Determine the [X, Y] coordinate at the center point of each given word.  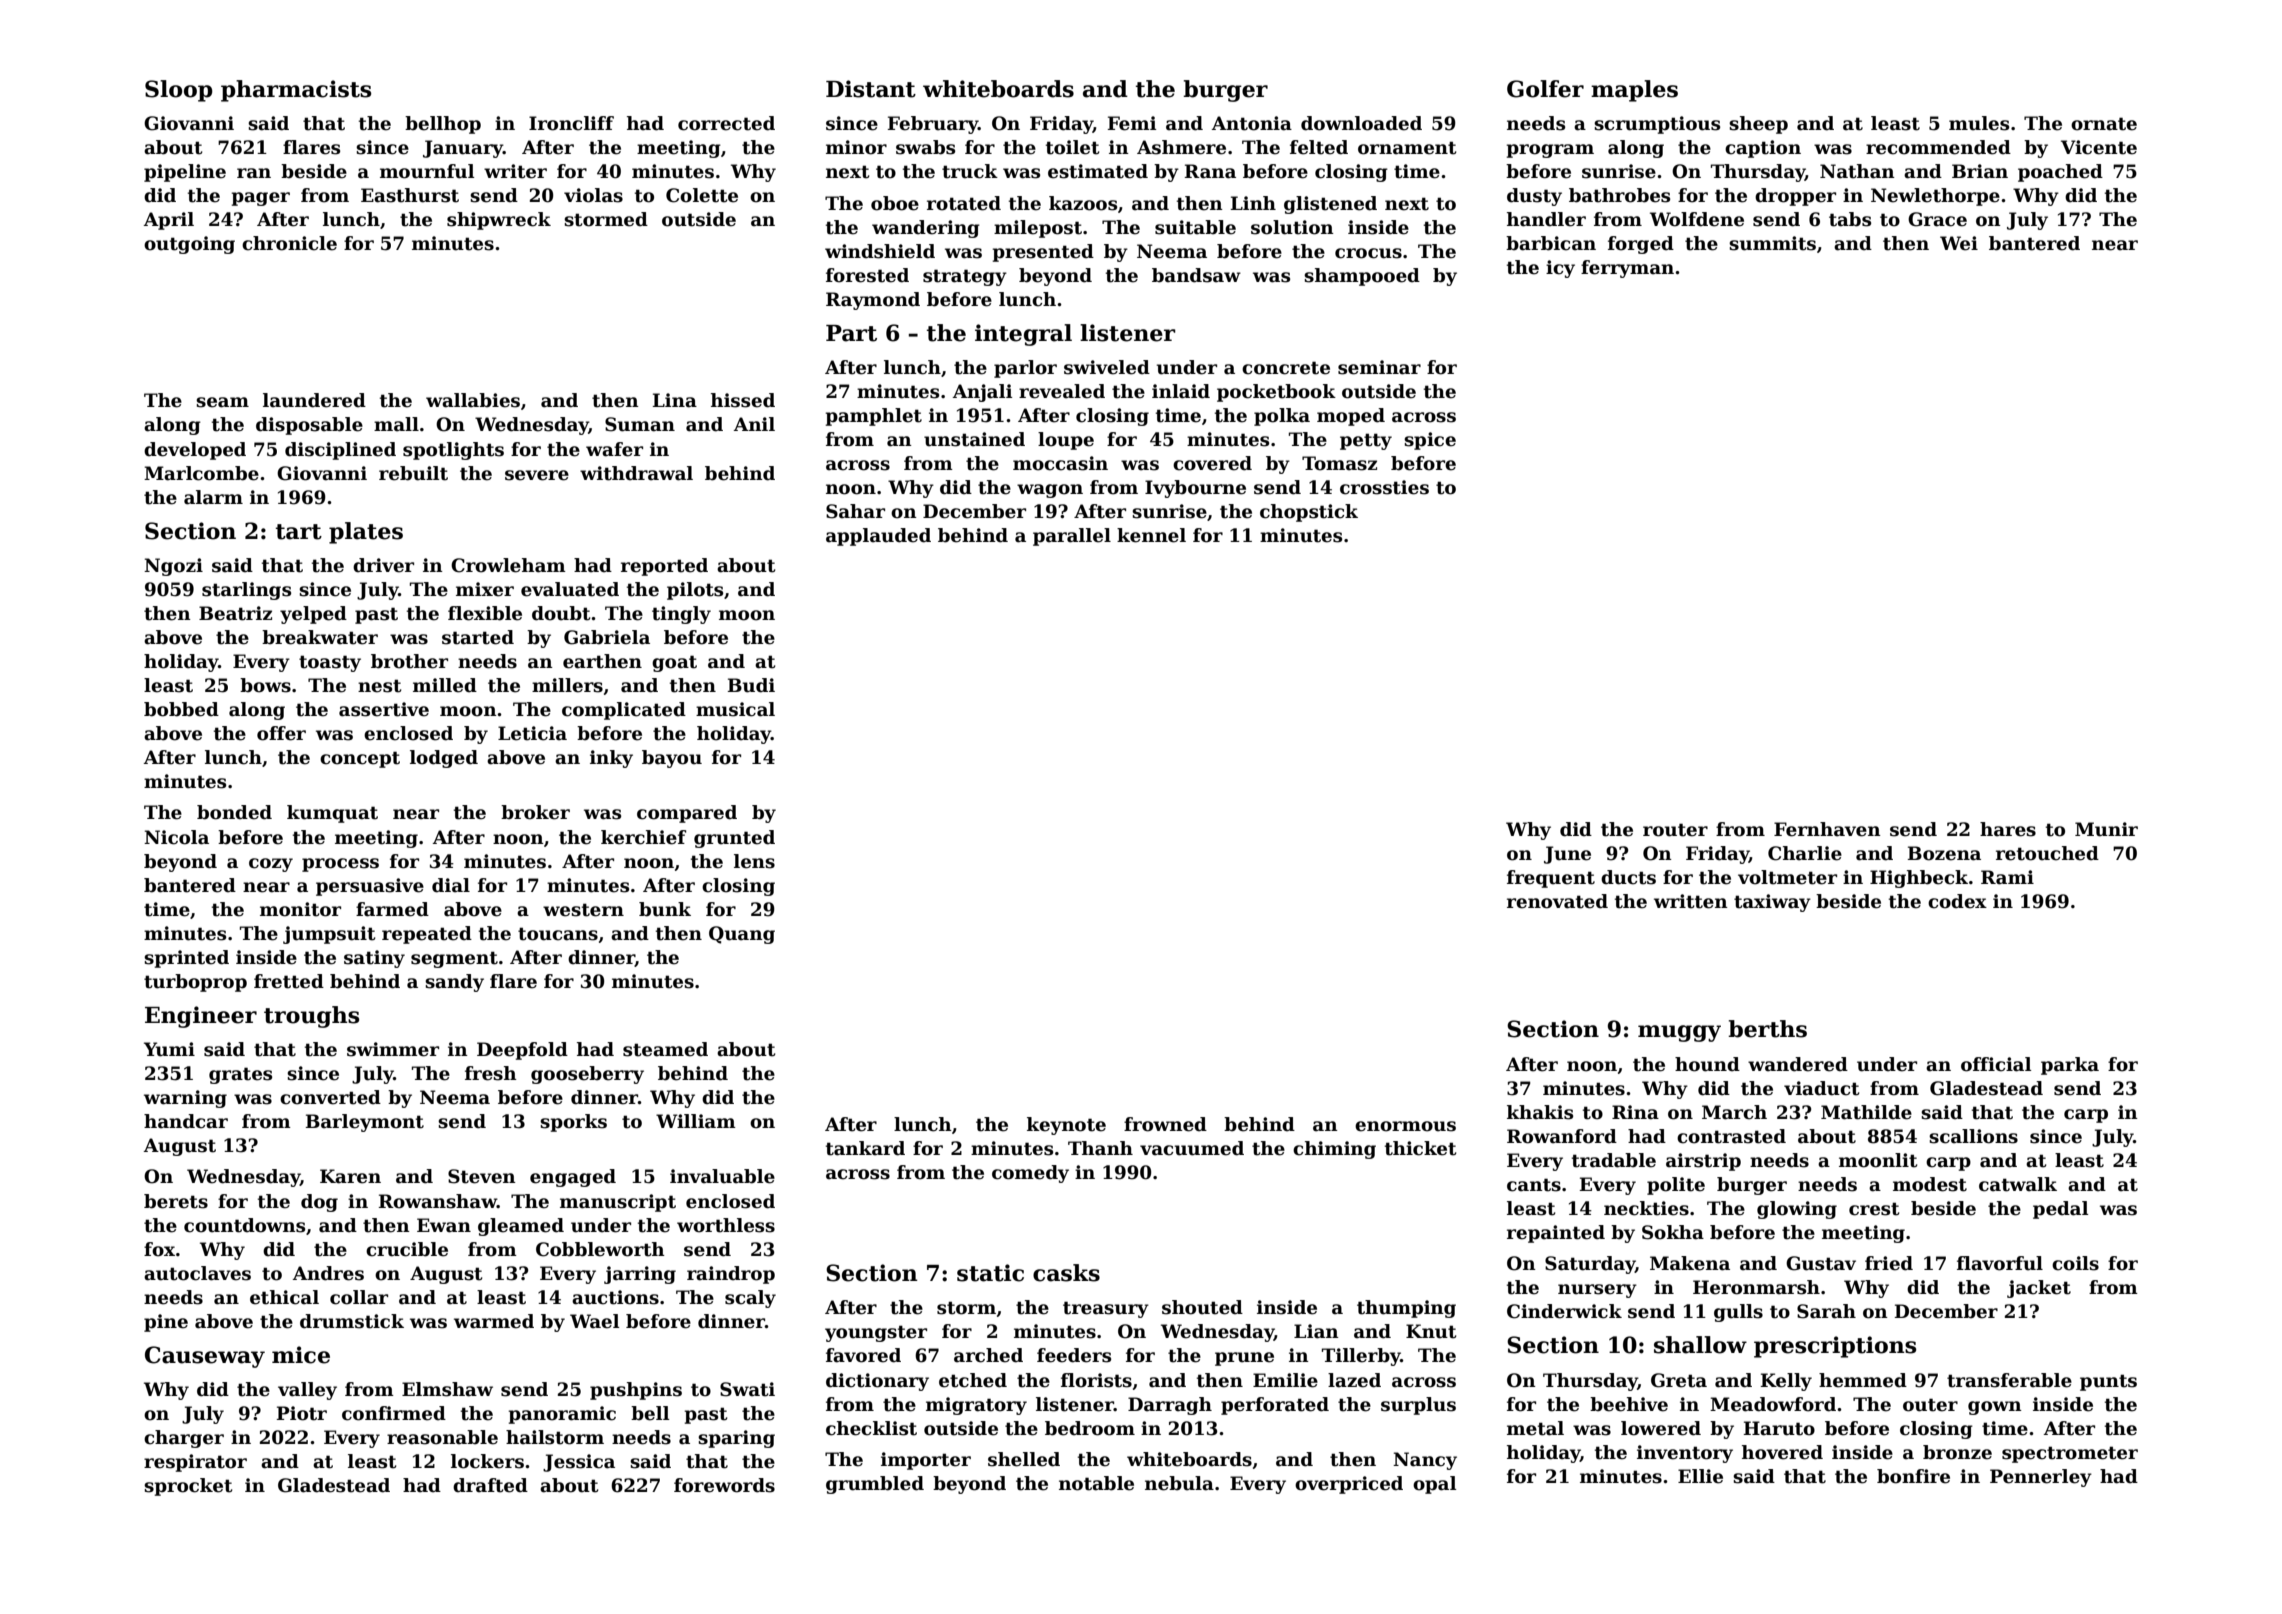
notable [1096, 1483]
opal [1434, 1485]
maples [1634, 91]
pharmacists [296, 91]
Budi [751, 685]
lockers [487, 1461]
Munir [2106, 829]
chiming [1334, 1150]
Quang [742, 935]
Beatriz [235, 613]
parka [2070, 1066]
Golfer [1545, 89]
